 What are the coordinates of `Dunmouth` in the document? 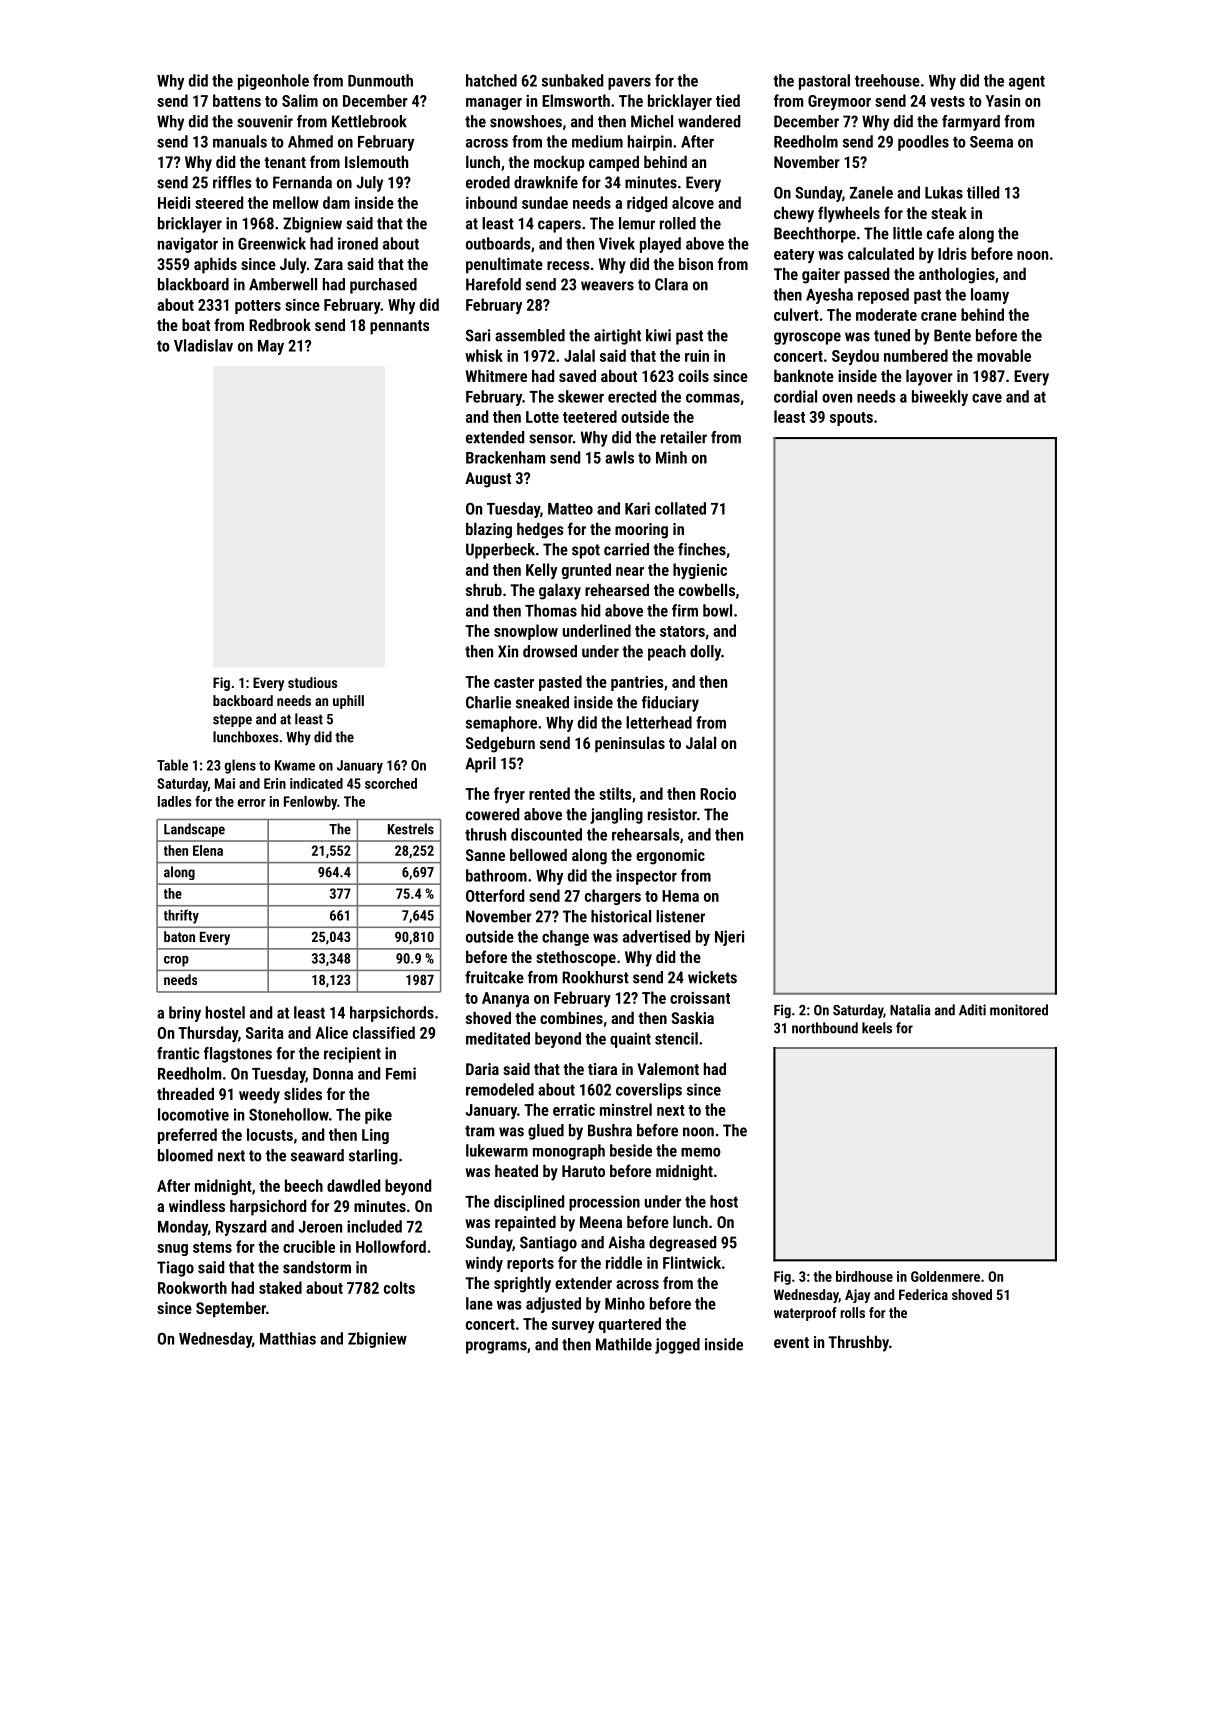 It's located at (380, 80).
